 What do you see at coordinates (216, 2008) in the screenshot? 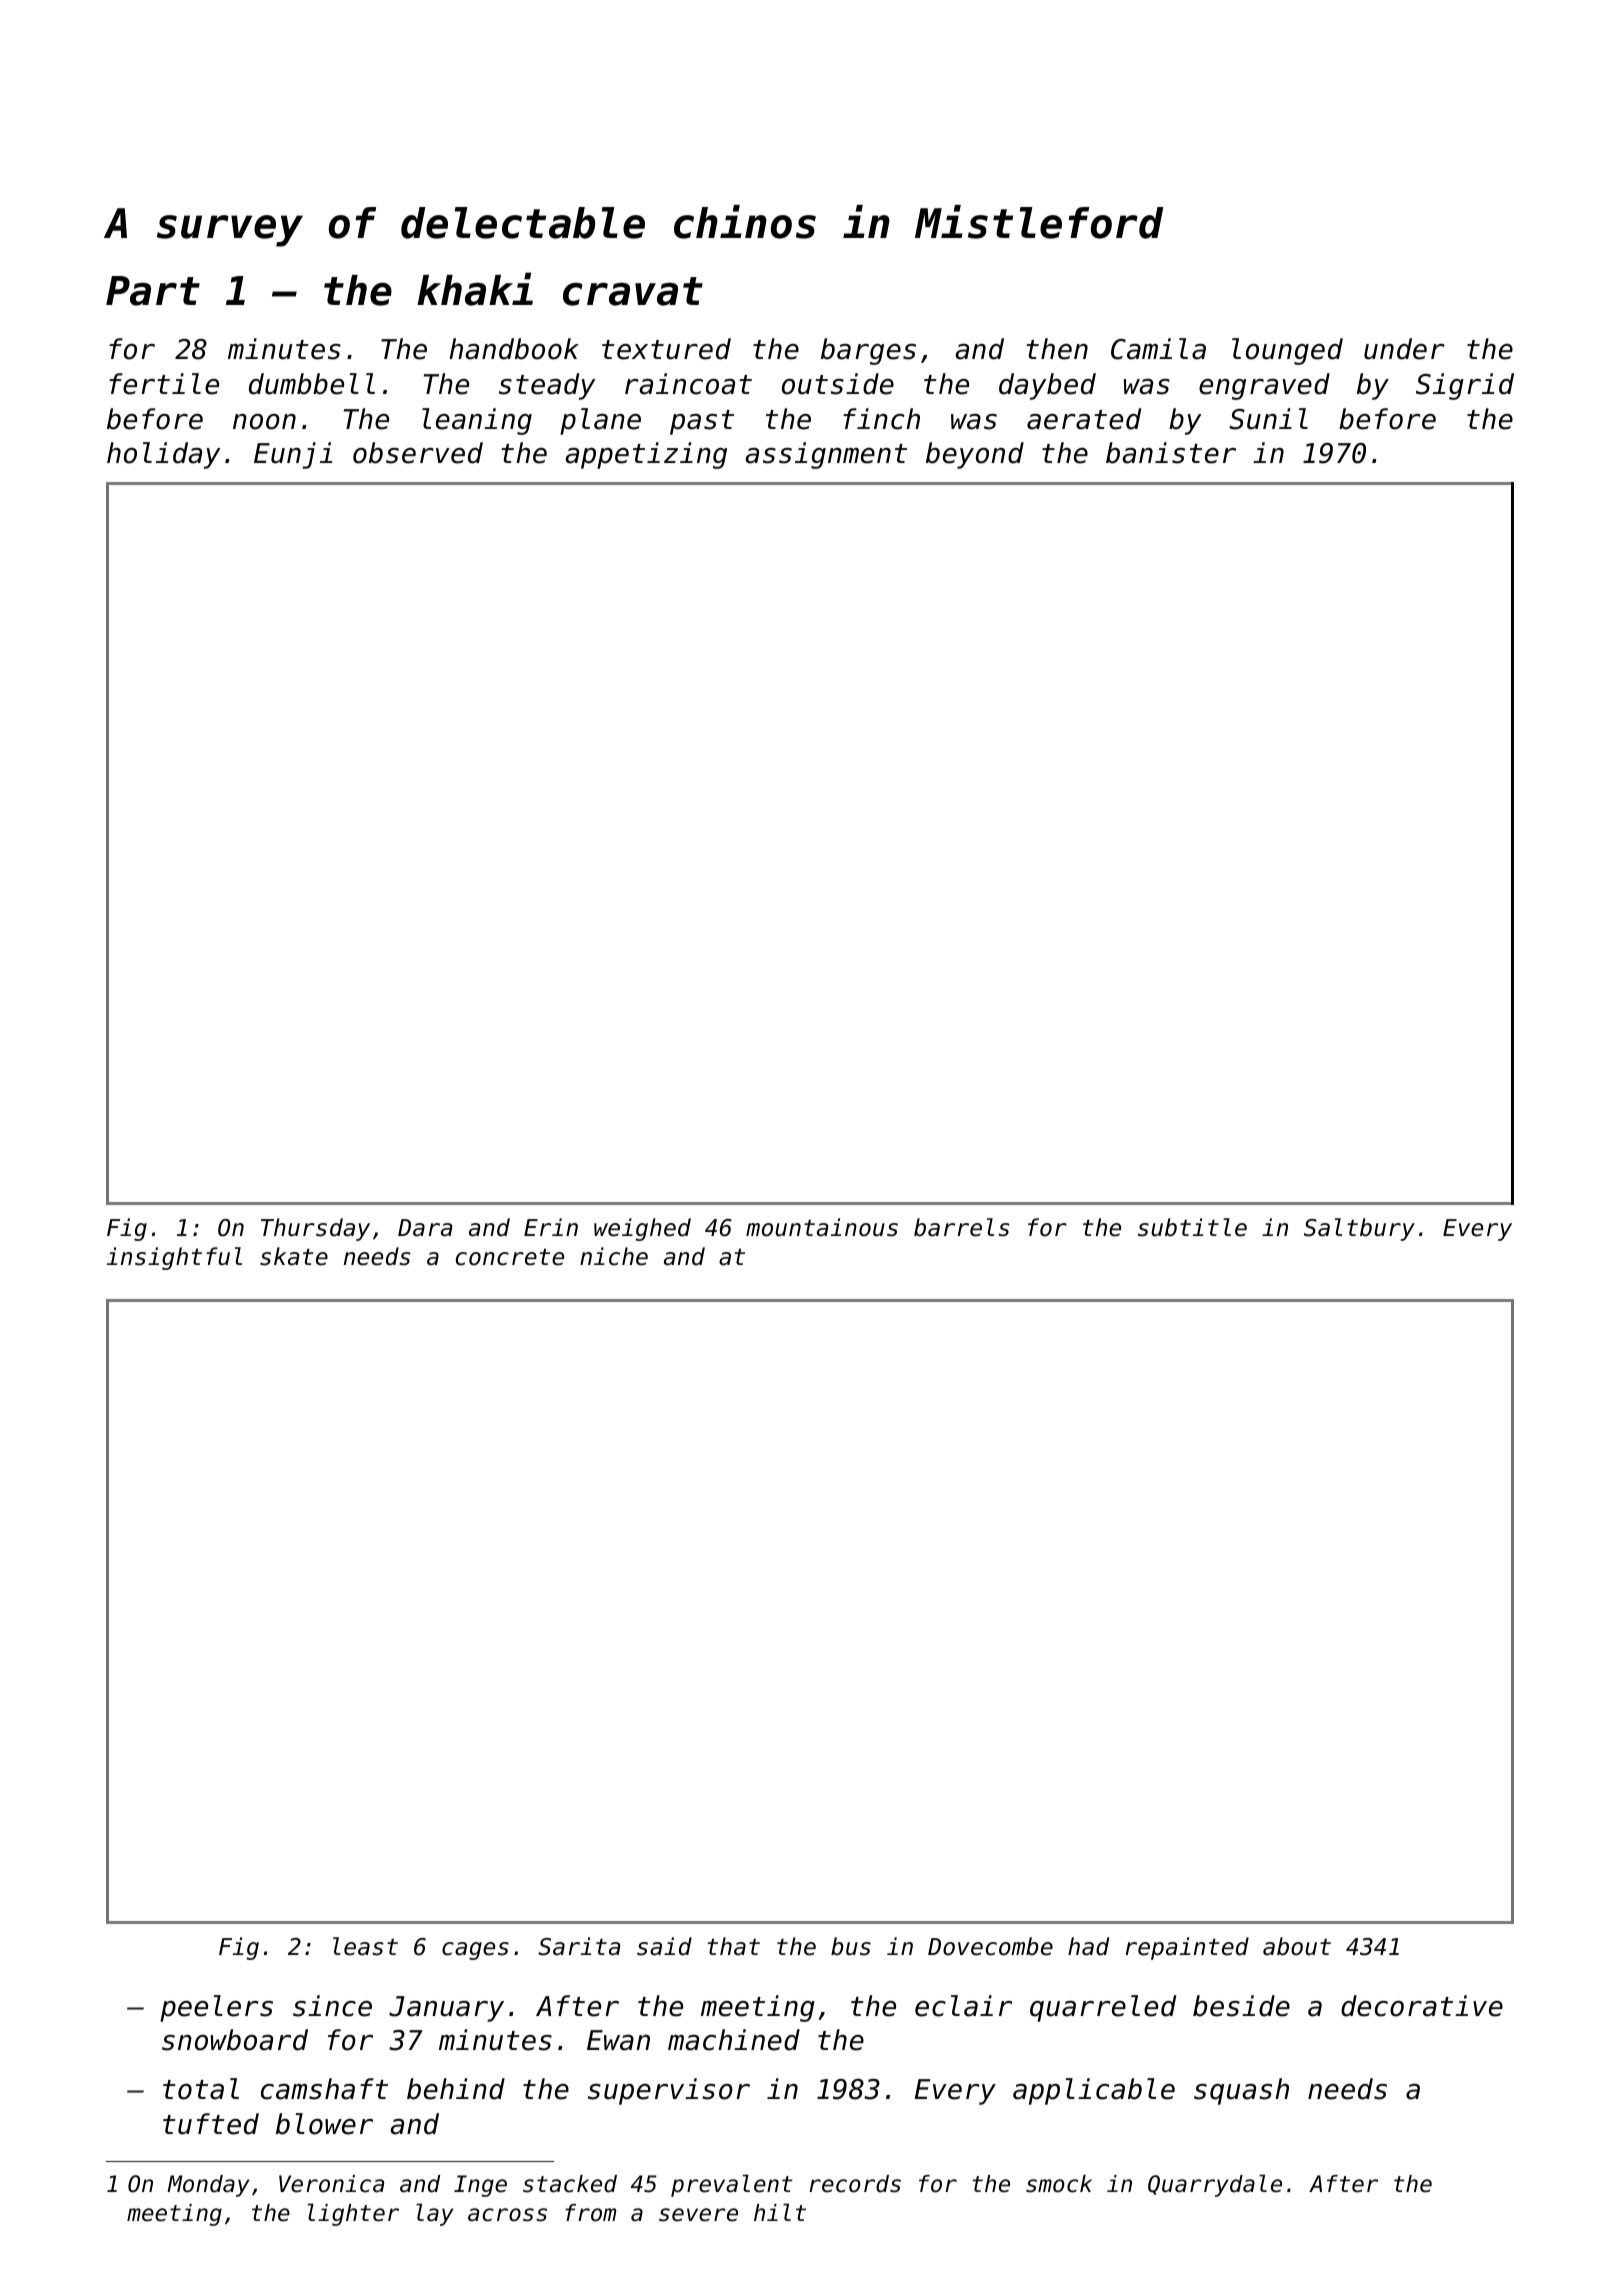
I see `peelers` at bounding box center [216, 2008].
